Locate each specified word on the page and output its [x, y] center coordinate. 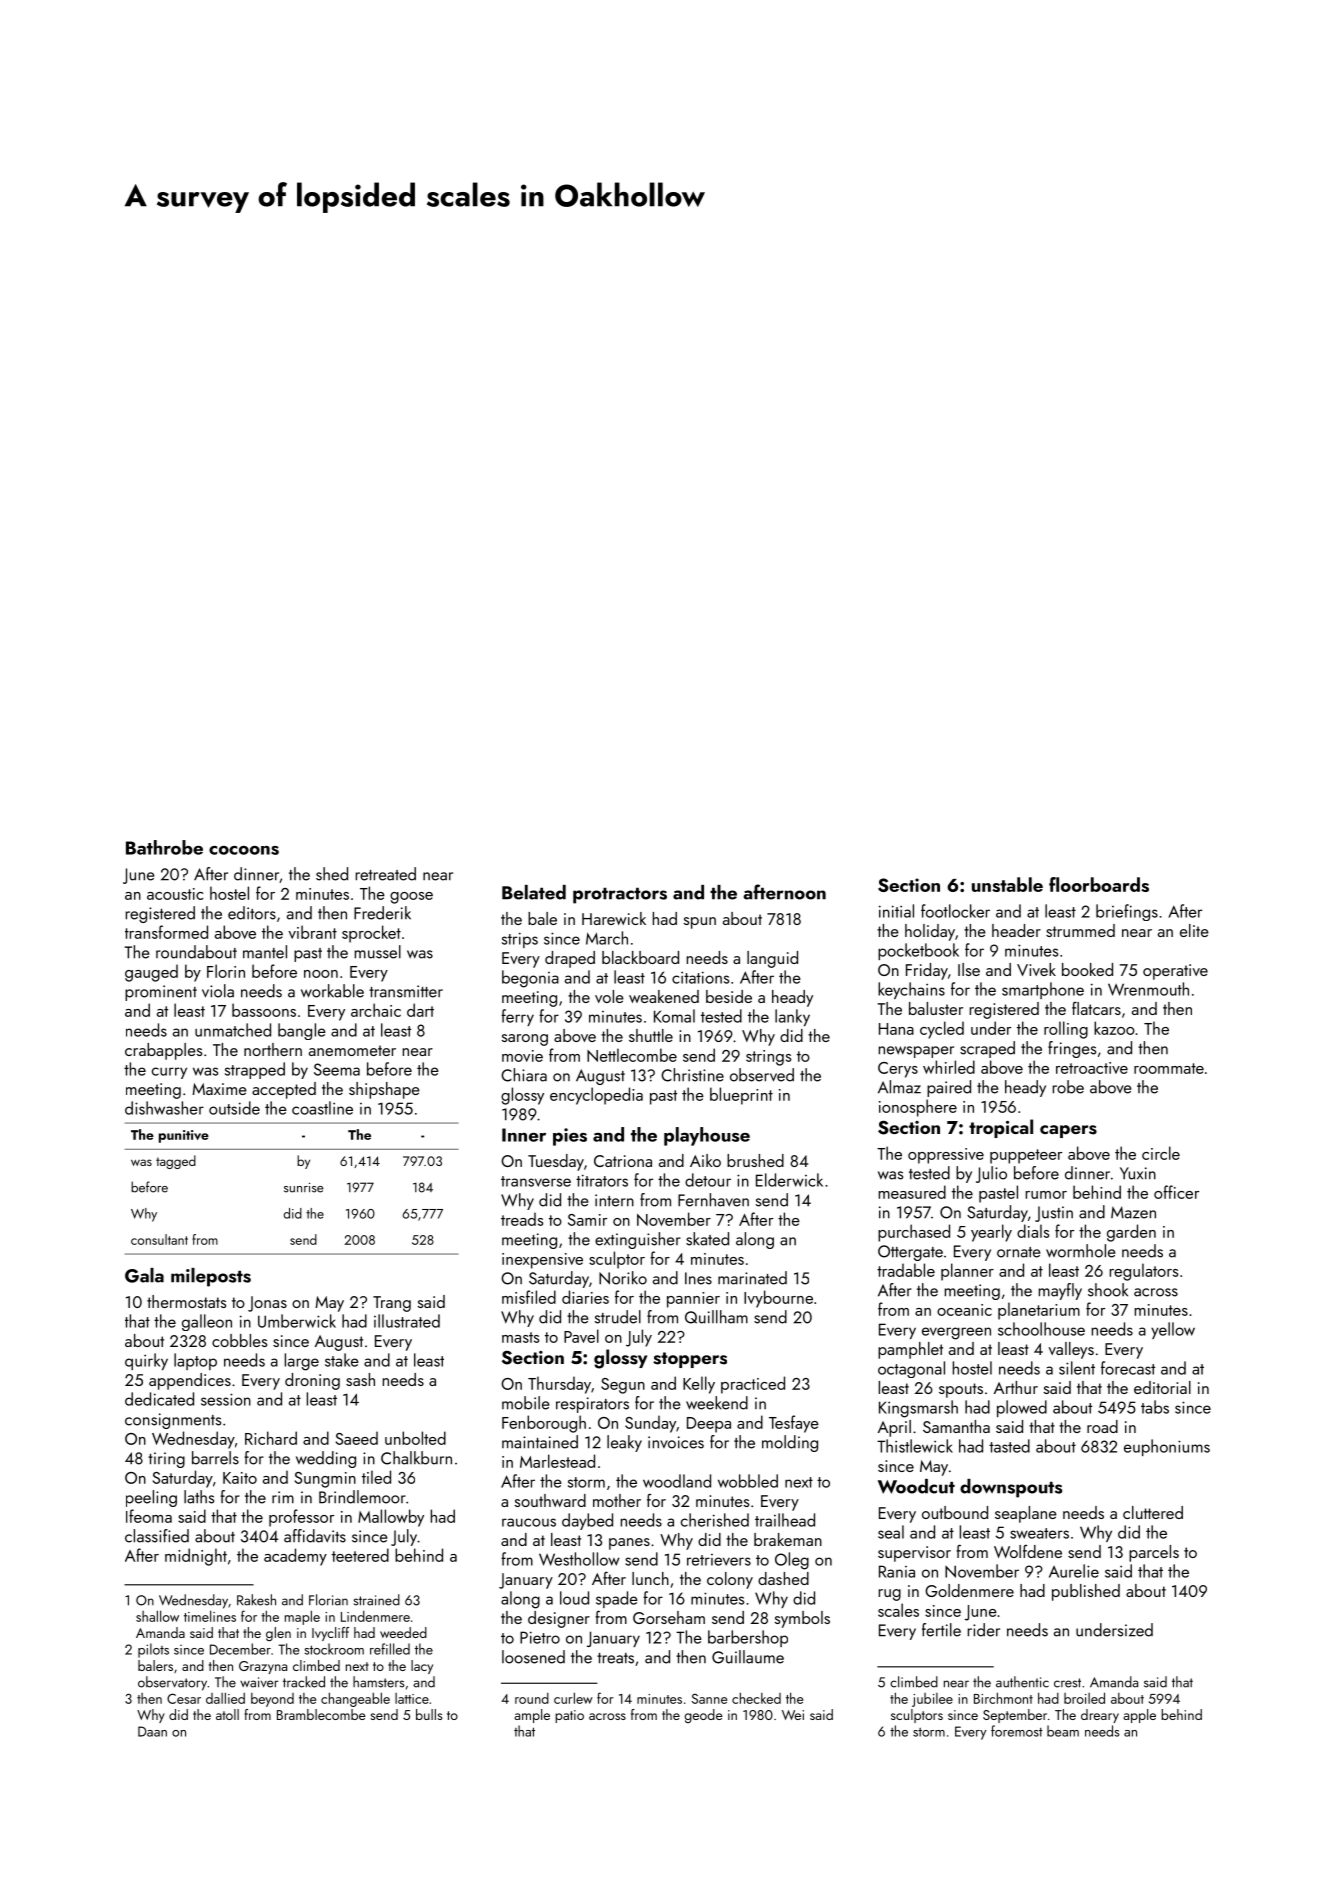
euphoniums [1167, 1447]
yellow [1173, 1330]
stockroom [334, 1649]
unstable [1007, 884]
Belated [534, 892]
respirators [592, 1405]
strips [520, 940]
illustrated [407, 1321]
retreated [386, 874]
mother [617, 1500]
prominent [161, 993]
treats [615, 1658]
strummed [1080, 930]
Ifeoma [149, 1516]
